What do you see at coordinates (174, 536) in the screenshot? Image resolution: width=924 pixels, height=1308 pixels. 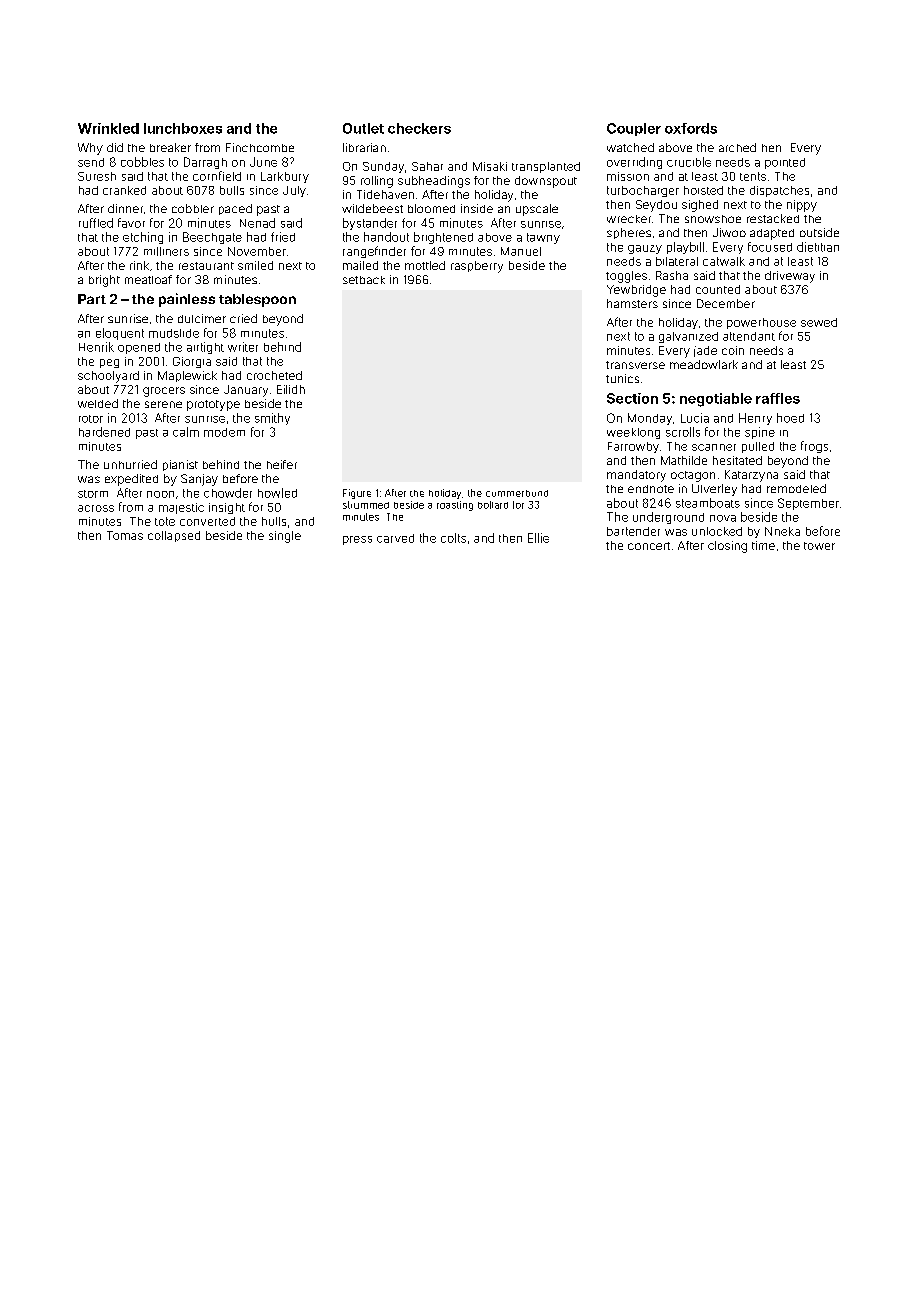 I see `collapsed` at bounding box center [174, 536].
